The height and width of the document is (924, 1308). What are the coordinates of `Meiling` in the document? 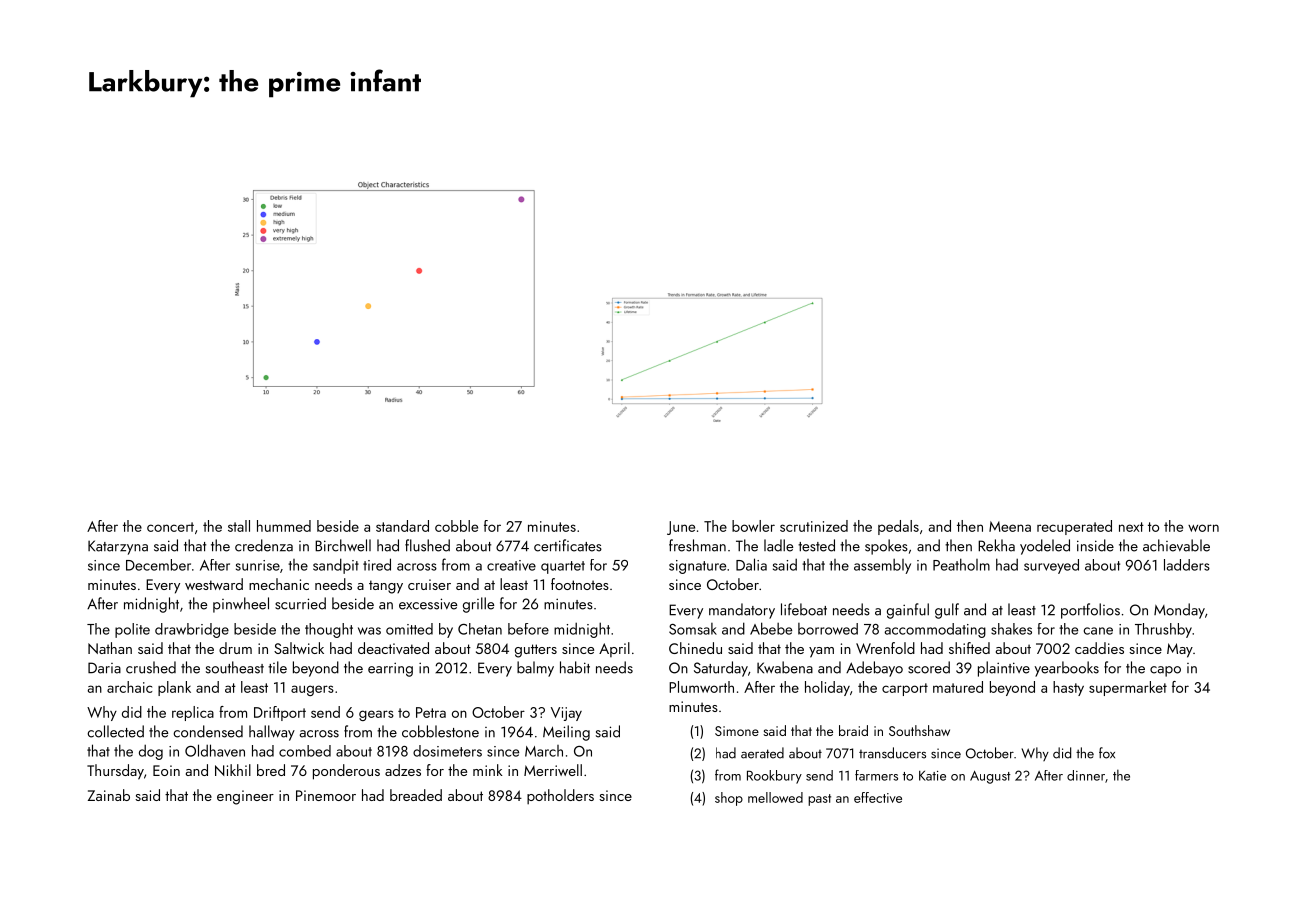 It's located at (566, 733).
